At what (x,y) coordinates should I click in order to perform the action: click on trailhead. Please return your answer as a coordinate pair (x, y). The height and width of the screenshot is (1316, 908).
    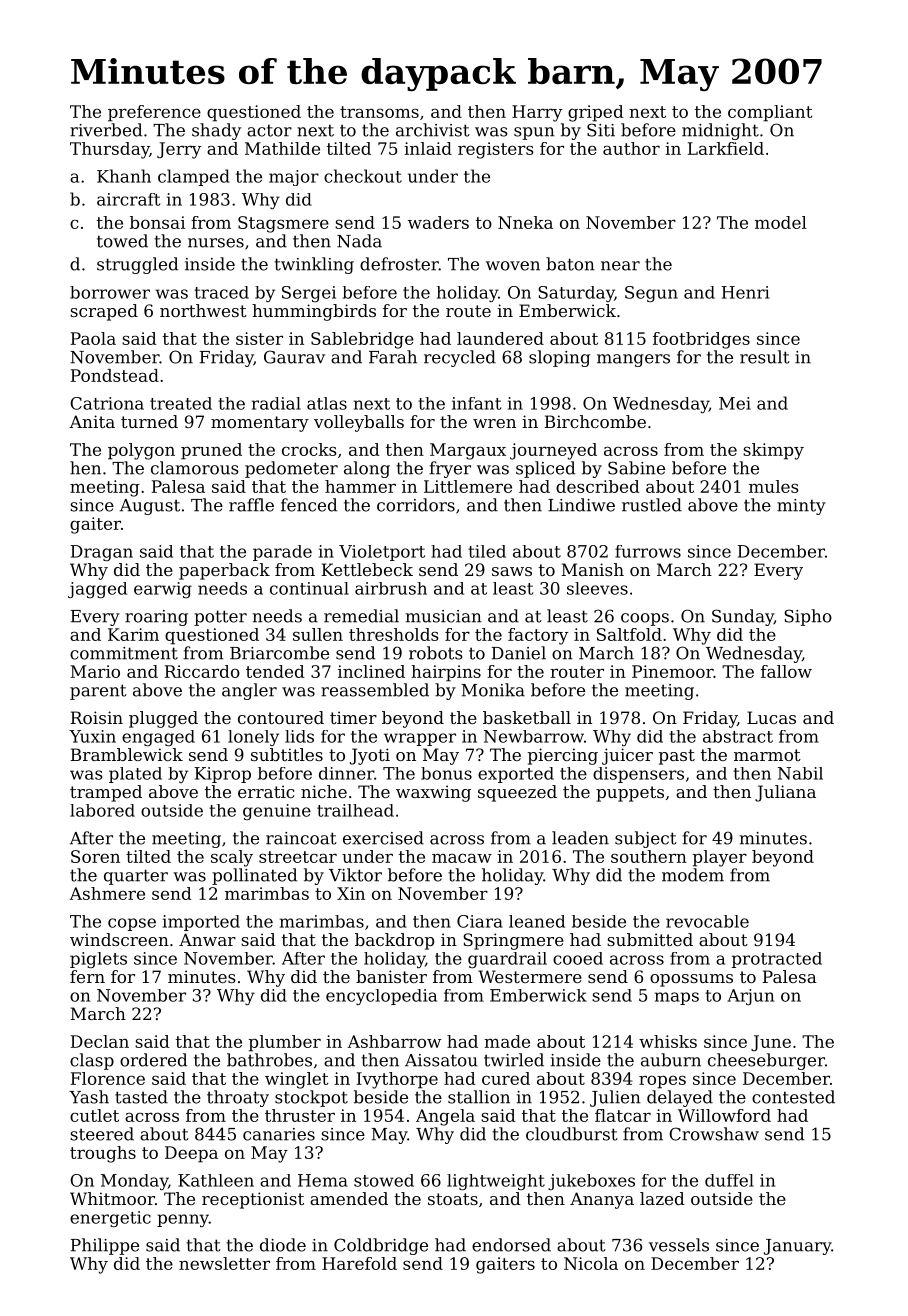
    Looking at the image, I should click on (355, 810).
